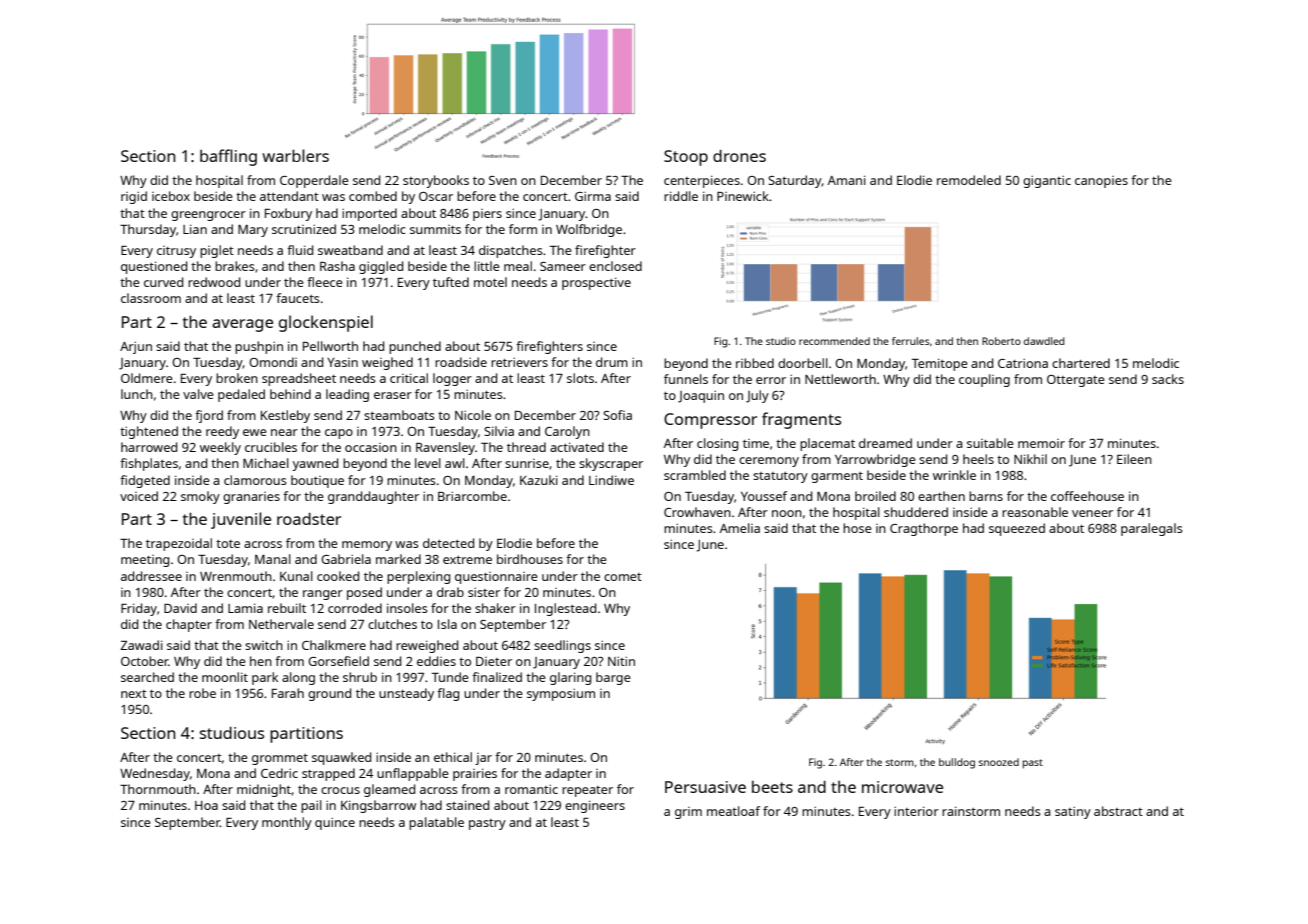  I want to click on drones, so click(739, 156).
